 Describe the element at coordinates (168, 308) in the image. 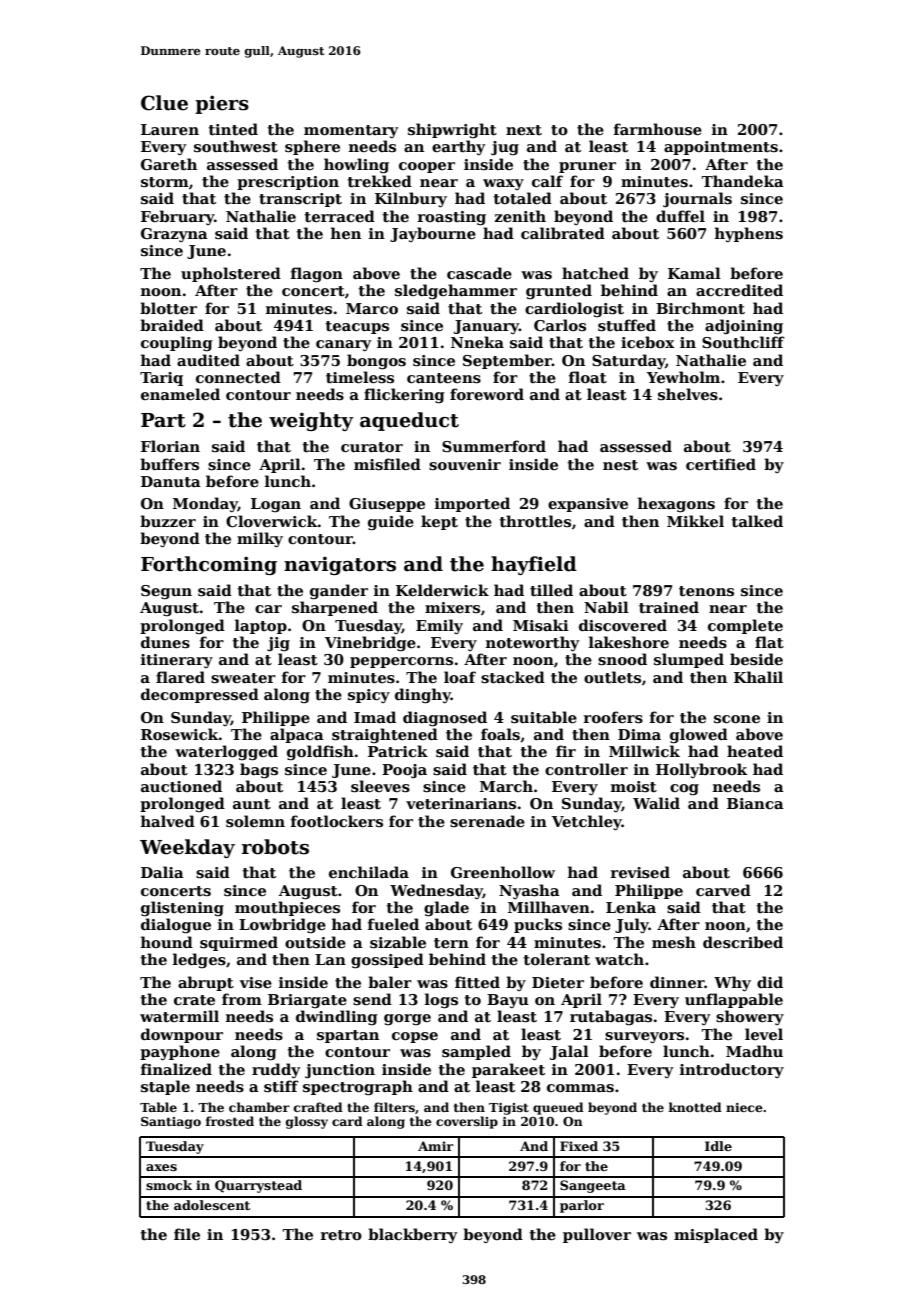

I see `blotter` at that location.
